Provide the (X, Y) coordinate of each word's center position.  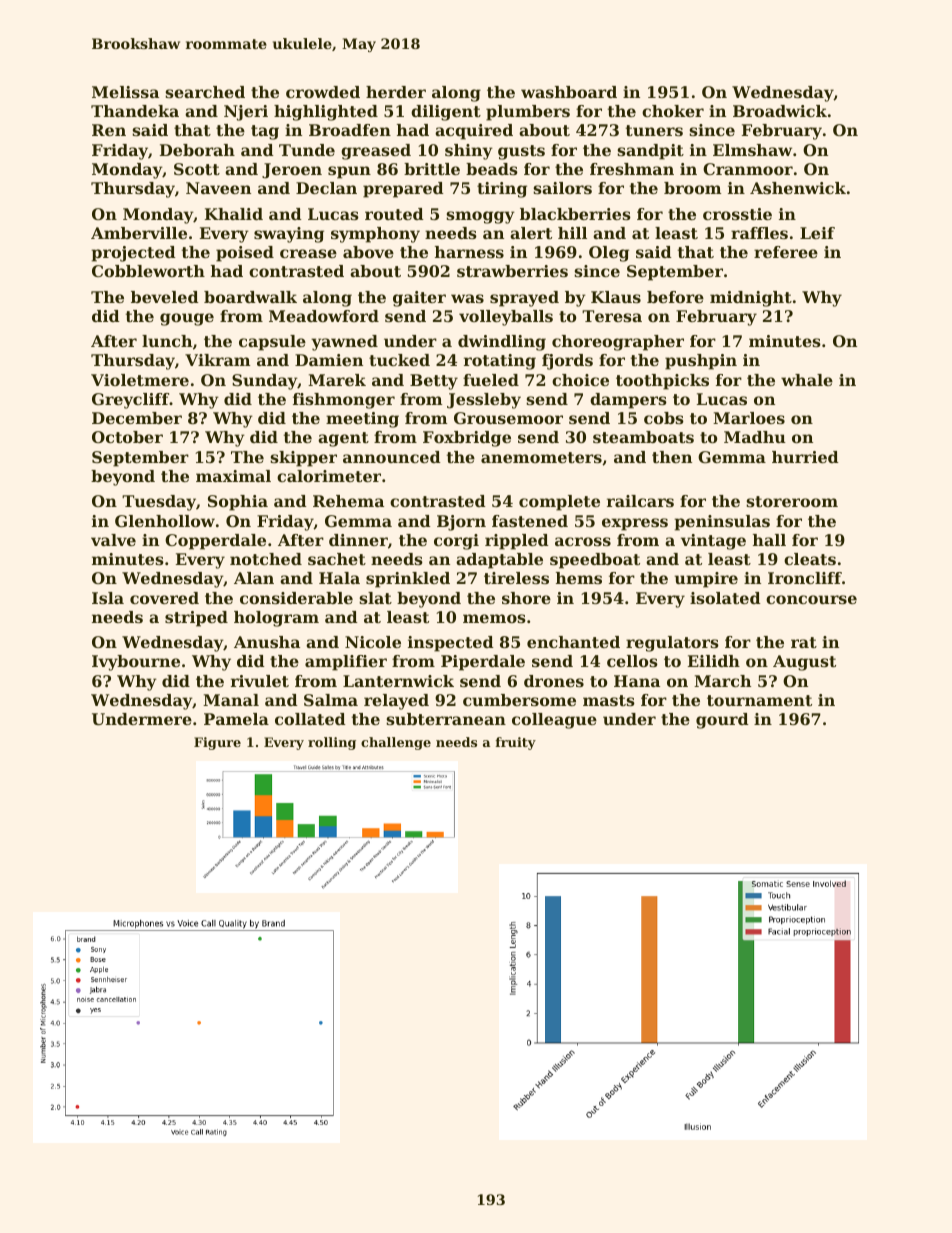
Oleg (609, 254)
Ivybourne (136, 663)
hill (572, 233)
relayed (396, 702)
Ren (109, 130)
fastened (530, 521)
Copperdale (215, 542)
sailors (562, 188)
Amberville (139, 233)
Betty (434, 382)
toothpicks (662, 382)
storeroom (792, 501)
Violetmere (140, 380)
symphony (375, 235)
